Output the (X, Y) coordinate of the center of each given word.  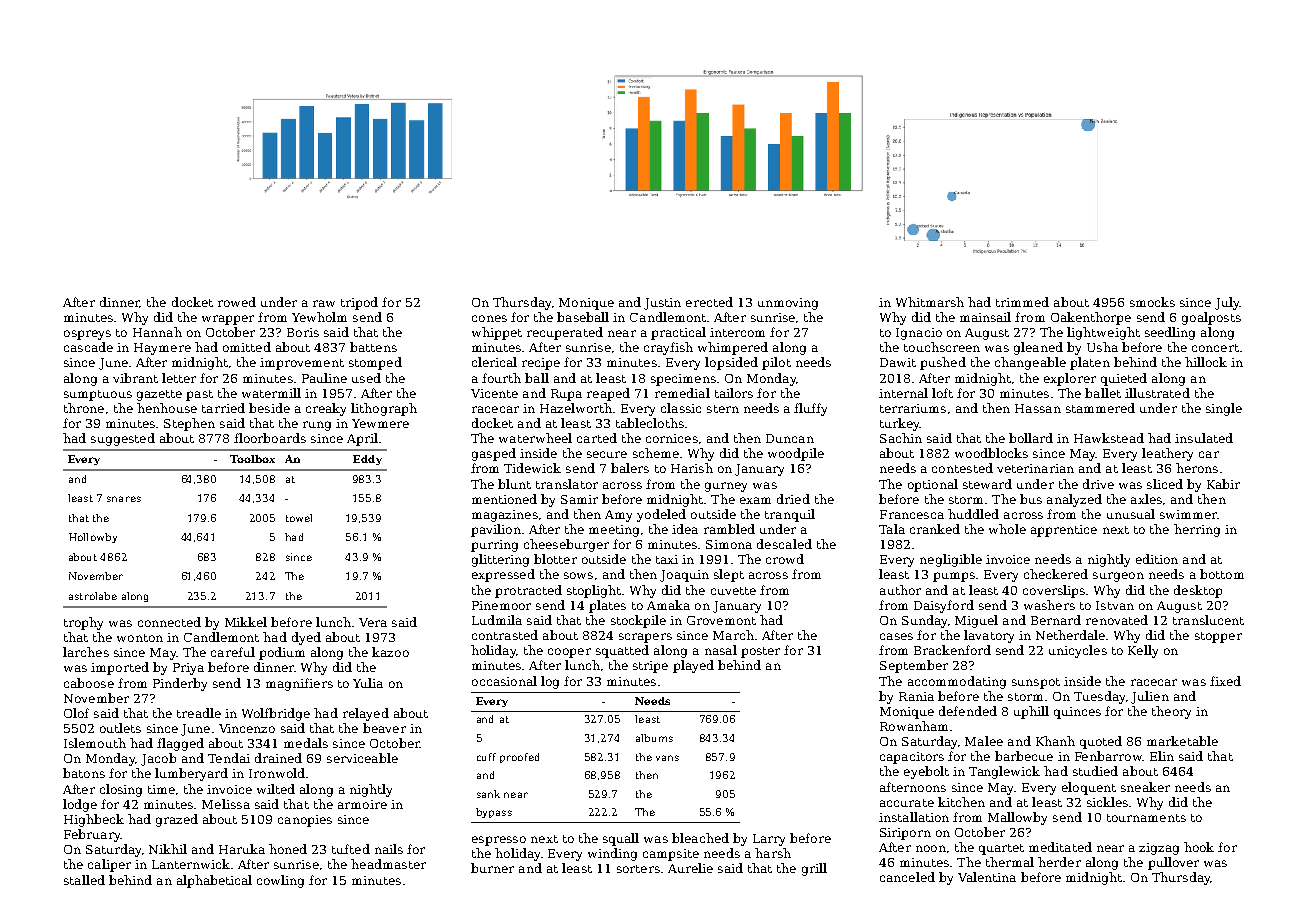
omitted (247, 347)
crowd (785, 559)
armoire (362, 804)
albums (654, 738)
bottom (1222, 574)
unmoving (788, 304)
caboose (89, 683)
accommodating (957, 682)
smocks (1152, 302)
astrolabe (93, 596)
